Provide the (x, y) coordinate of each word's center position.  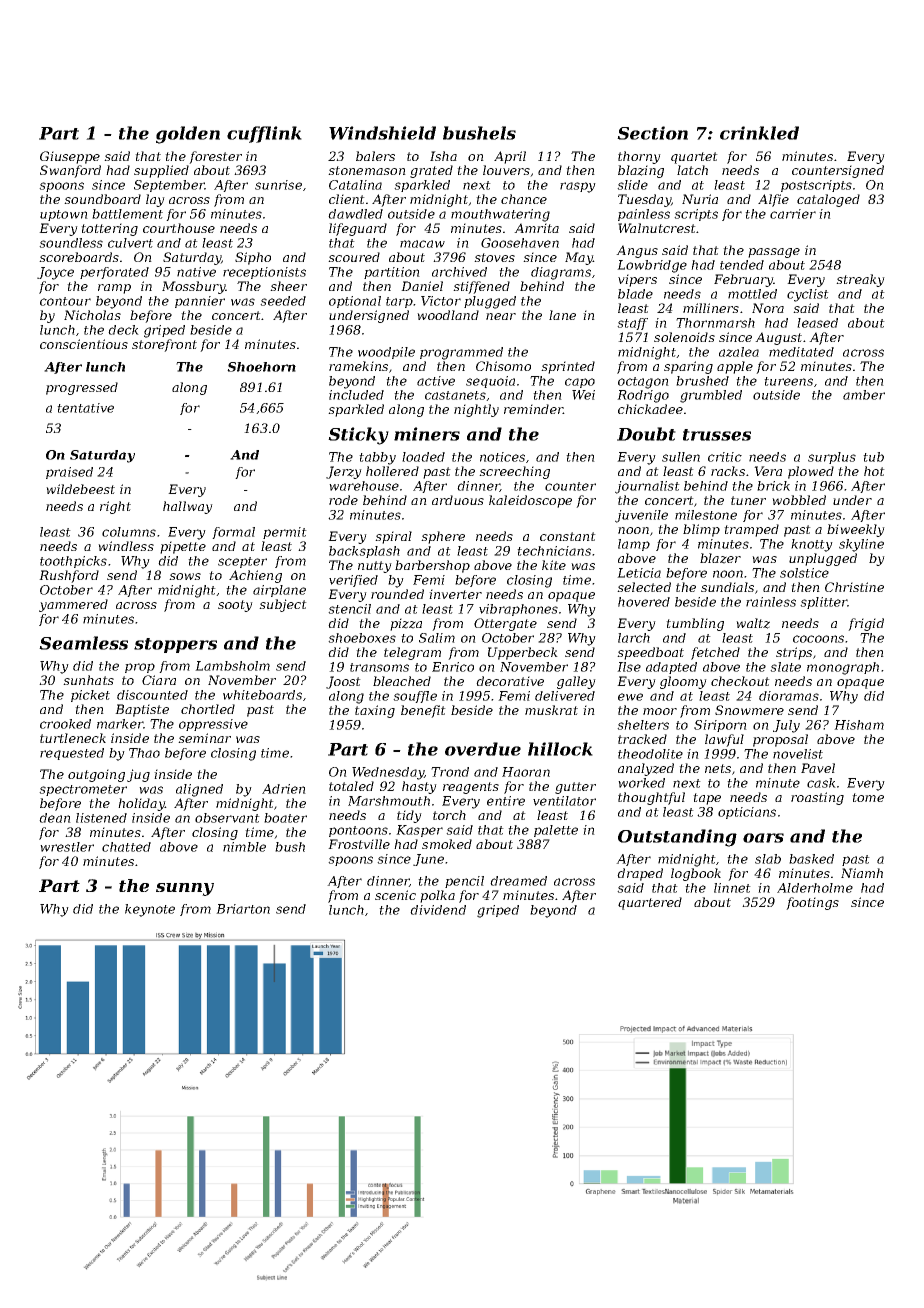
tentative (85, 408)
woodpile (386, 353)
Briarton (243, 909)
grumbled (711, 396)
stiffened (481, 287)
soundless (71, 243)
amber (864, 395)
